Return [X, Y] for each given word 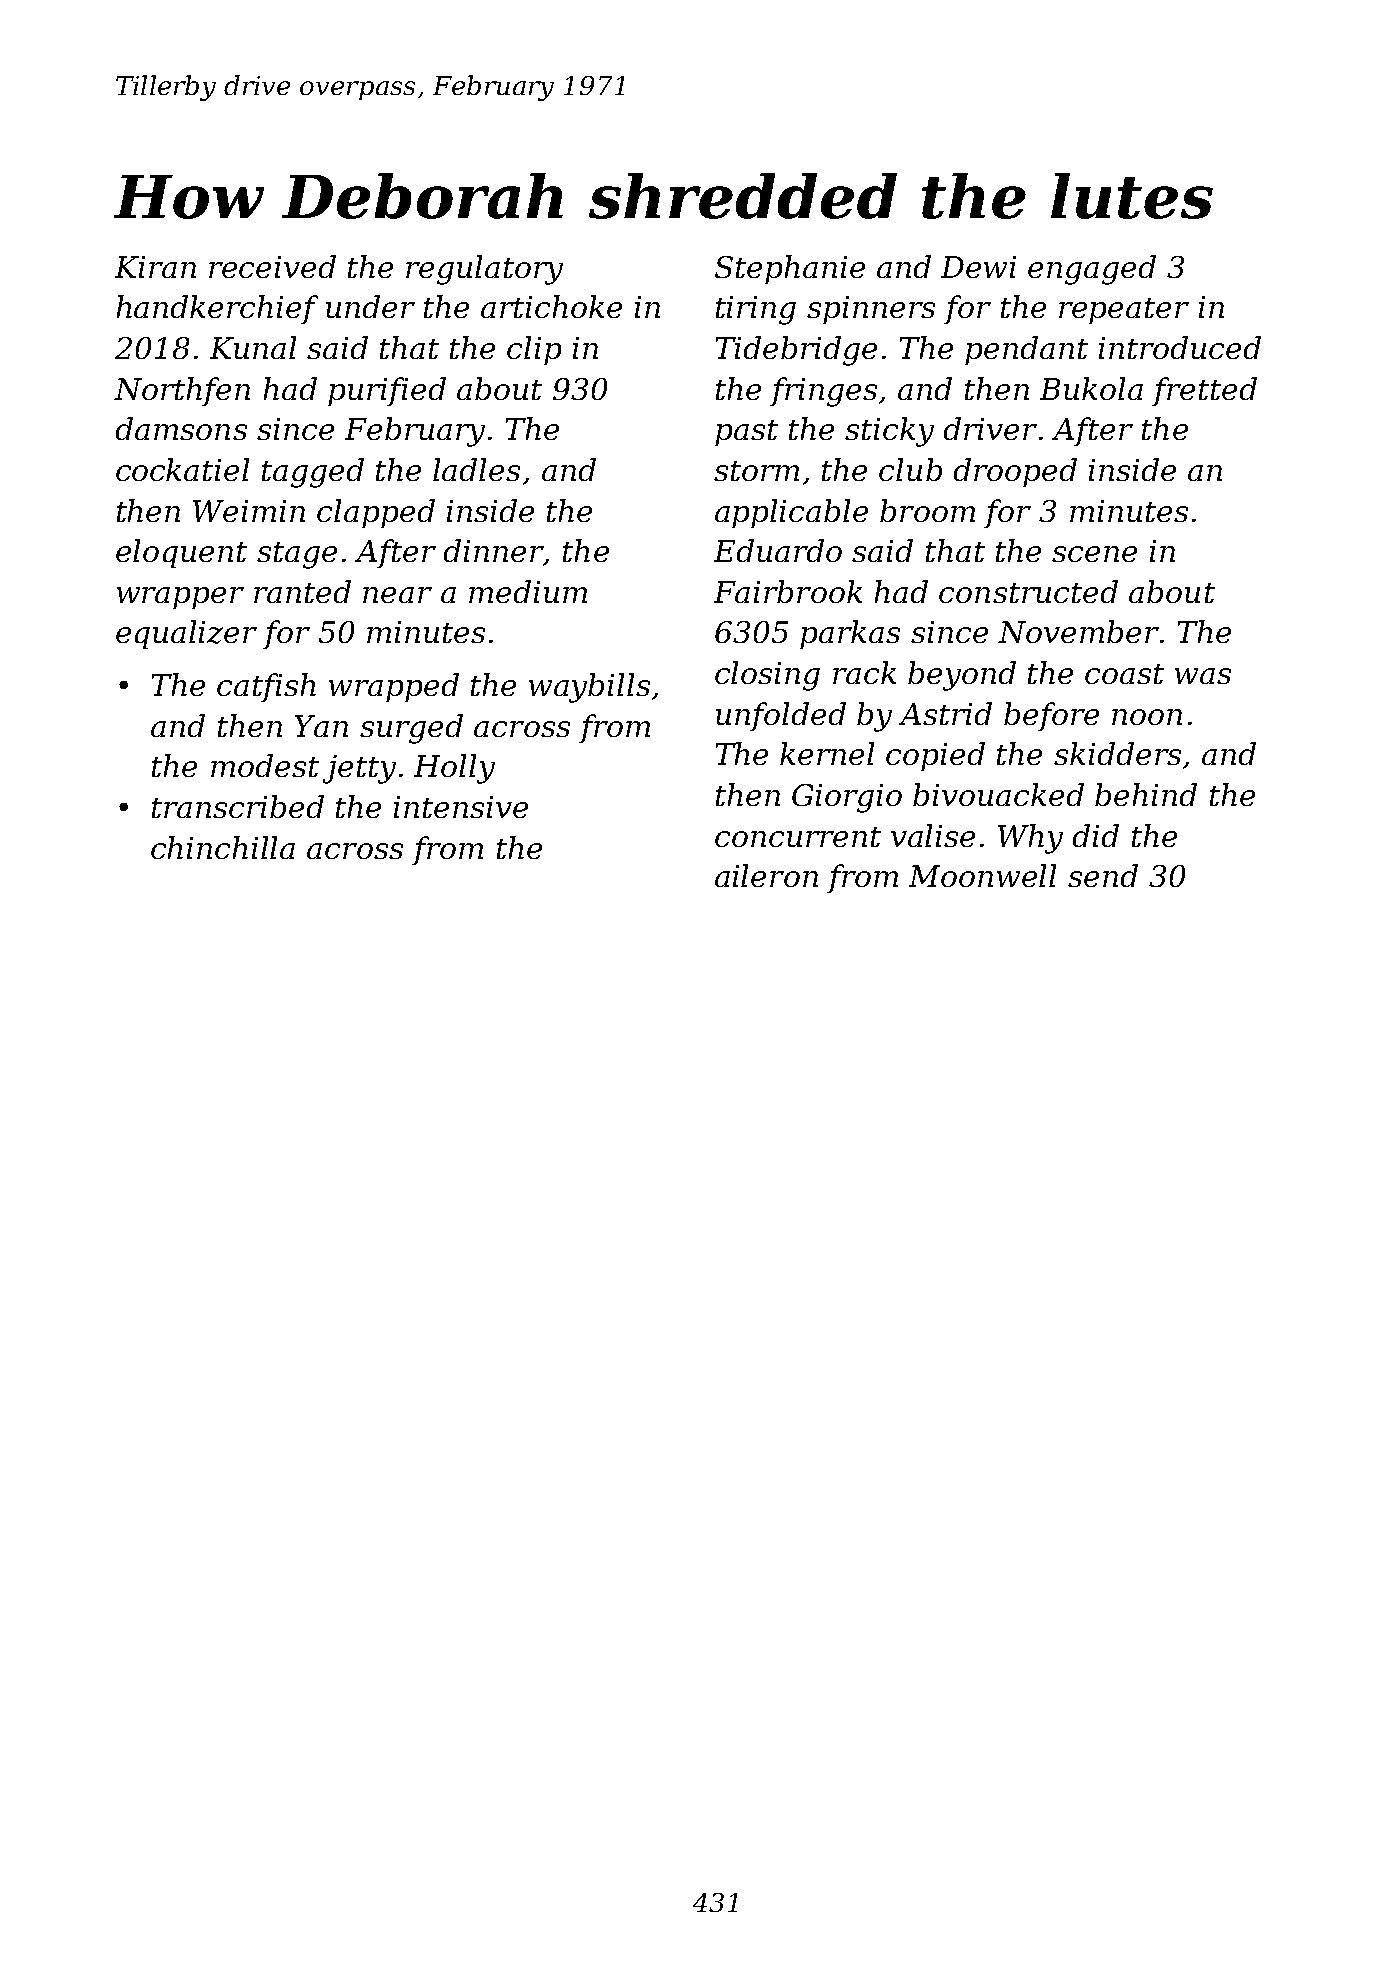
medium [528, 591]
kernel [827, 753]
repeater [1124, 311]
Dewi [978, 267]
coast [1124, 674]
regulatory [484, 270]
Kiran [155, 267]
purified [387, 391]
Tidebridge [796, 351]
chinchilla [223, 847]
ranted [302, 591]
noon [1147, 717]
